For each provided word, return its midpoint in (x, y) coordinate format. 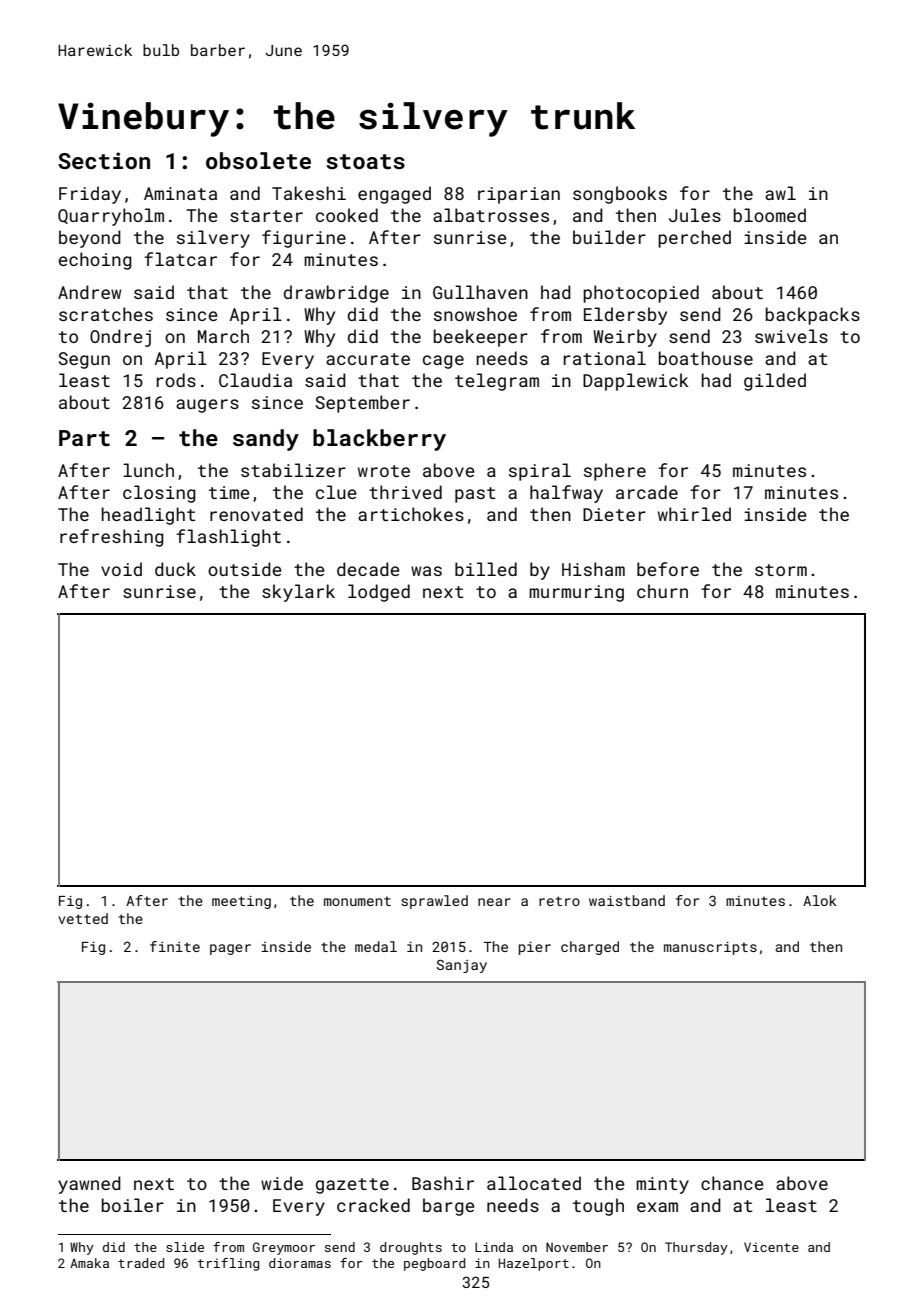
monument (357, 901)
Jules (695, 215)
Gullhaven (480, 292)
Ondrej (120, 338)
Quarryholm (111, 217)
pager (230, 949)
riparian (519, 195)
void (121, 569)
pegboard (434, 1264)
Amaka (89, 1263)
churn (662, 591)
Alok (820, 900)
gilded (775, 382)
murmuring (576, 593)
